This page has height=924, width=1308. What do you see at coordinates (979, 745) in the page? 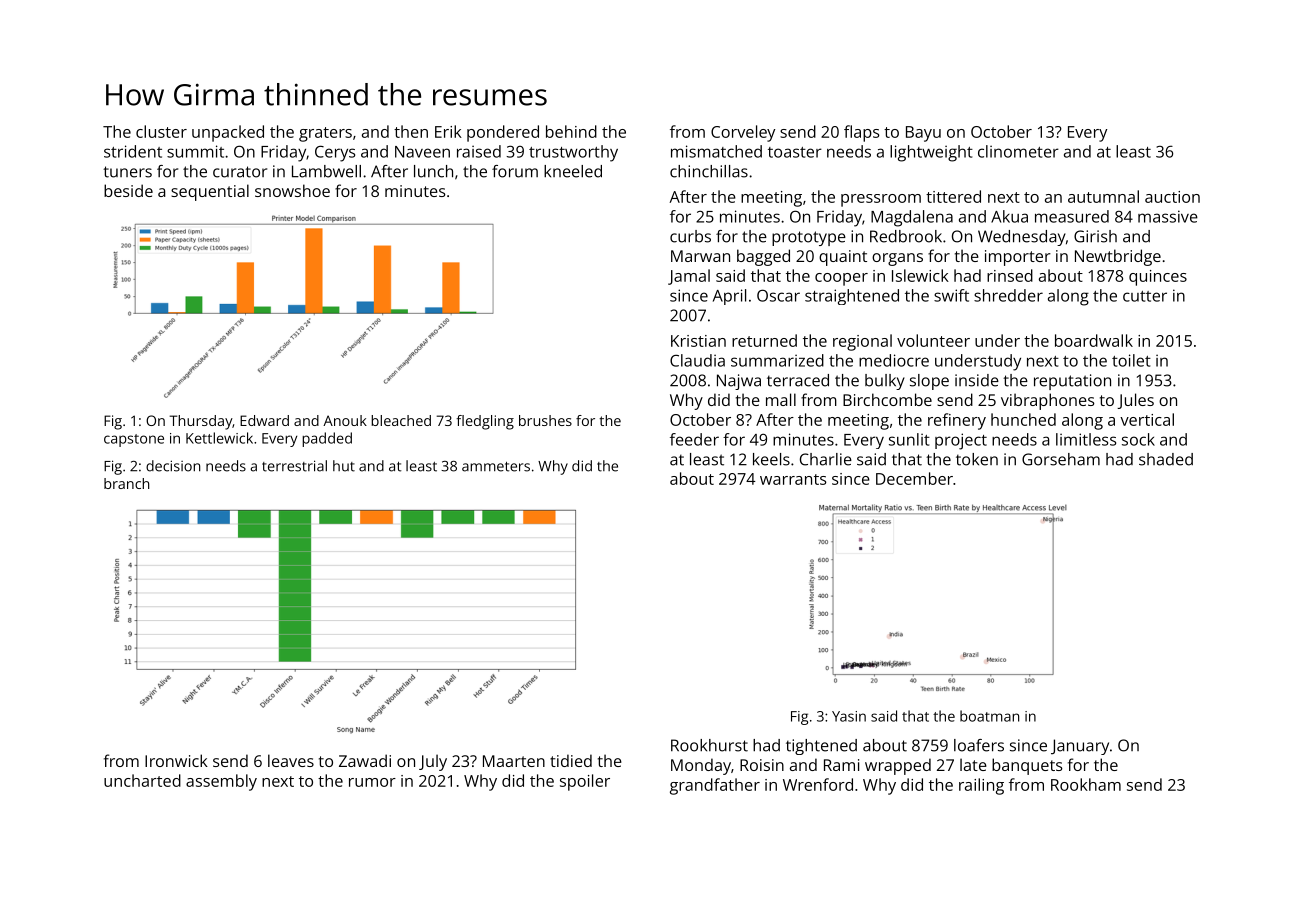
I see `loafers` at bounding box center [979, 745].
